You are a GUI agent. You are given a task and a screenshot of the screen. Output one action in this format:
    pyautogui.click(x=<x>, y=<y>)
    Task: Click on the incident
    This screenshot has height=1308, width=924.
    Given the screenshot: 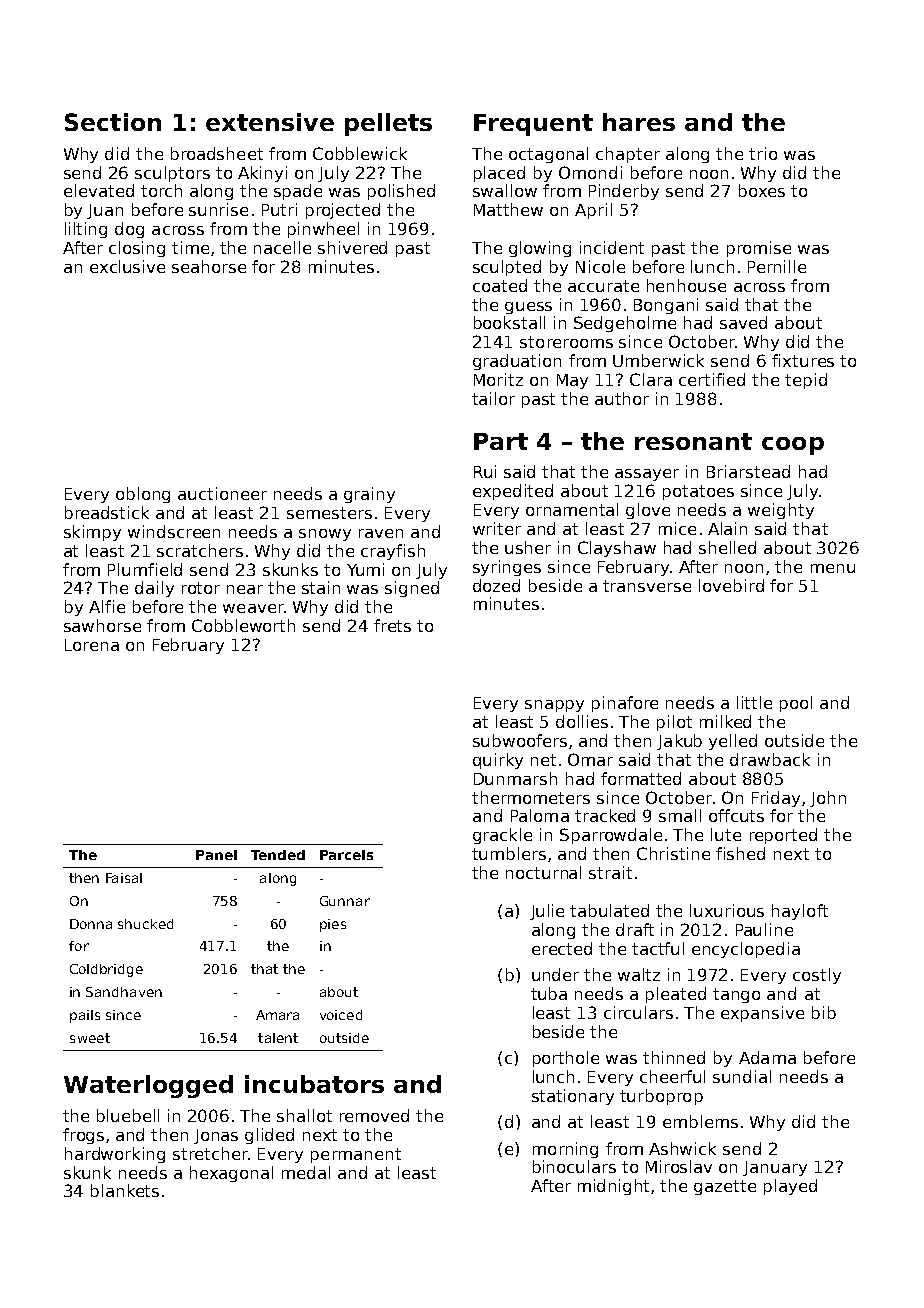 What is the action you would take?
    pyautogui.click(x=612, y=247)
